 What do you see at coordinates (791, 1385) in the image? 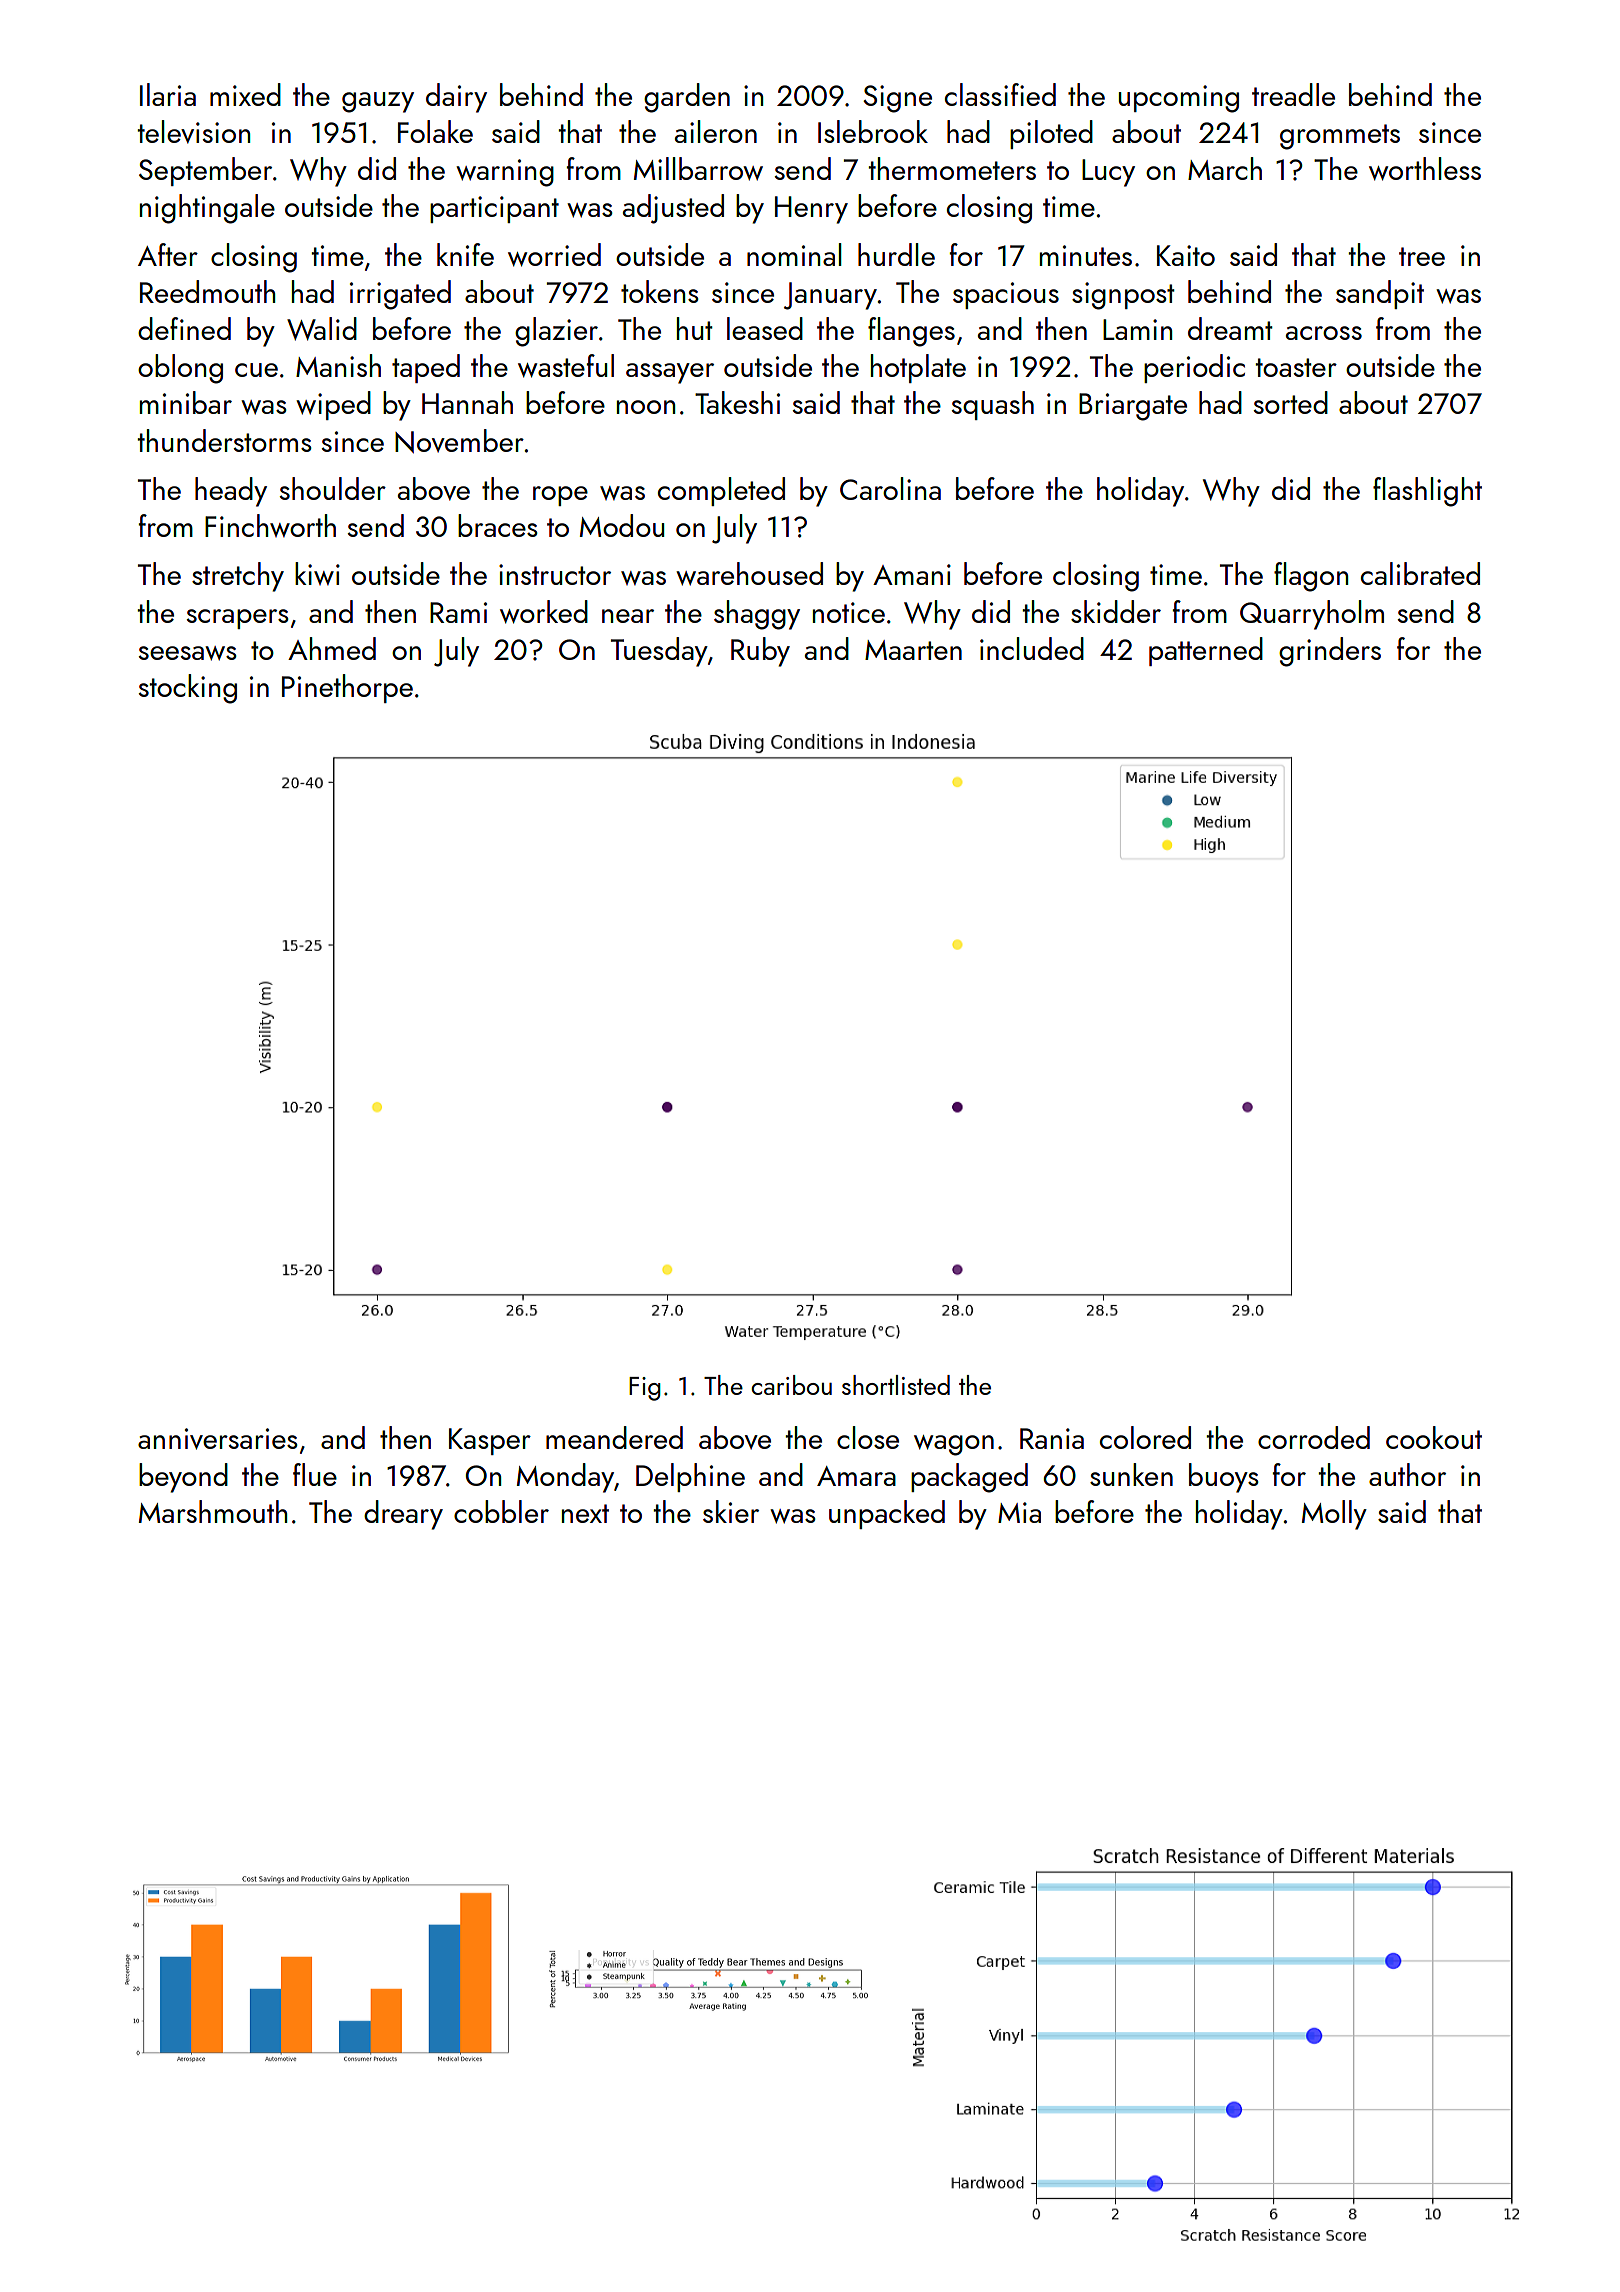
I see `caribou` at bounding box center [791, 1385].
